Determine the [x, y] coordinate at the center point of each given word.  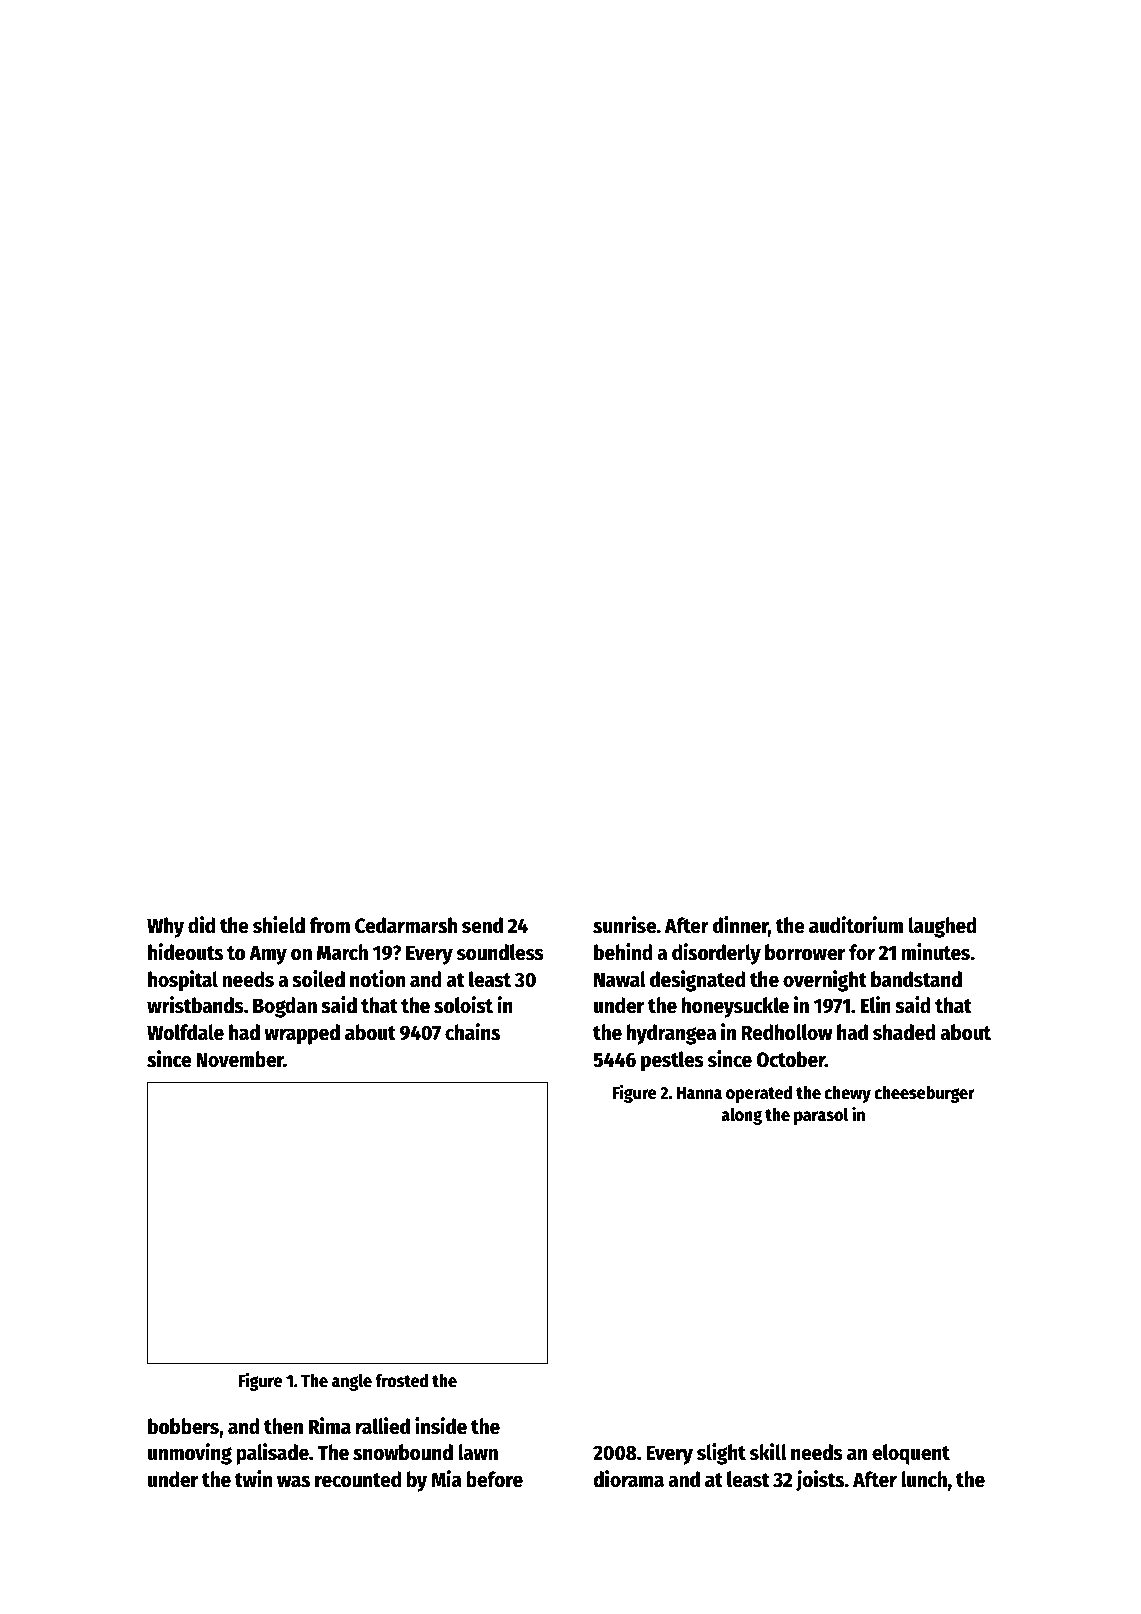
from [330, 925]
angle [352, 1382]
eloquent [911, 1454]
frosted [402, 1380]
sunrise [624, 925]
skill [768, 1452]
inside [441, 1426]
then [283, 1426]
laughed [943, 927]
